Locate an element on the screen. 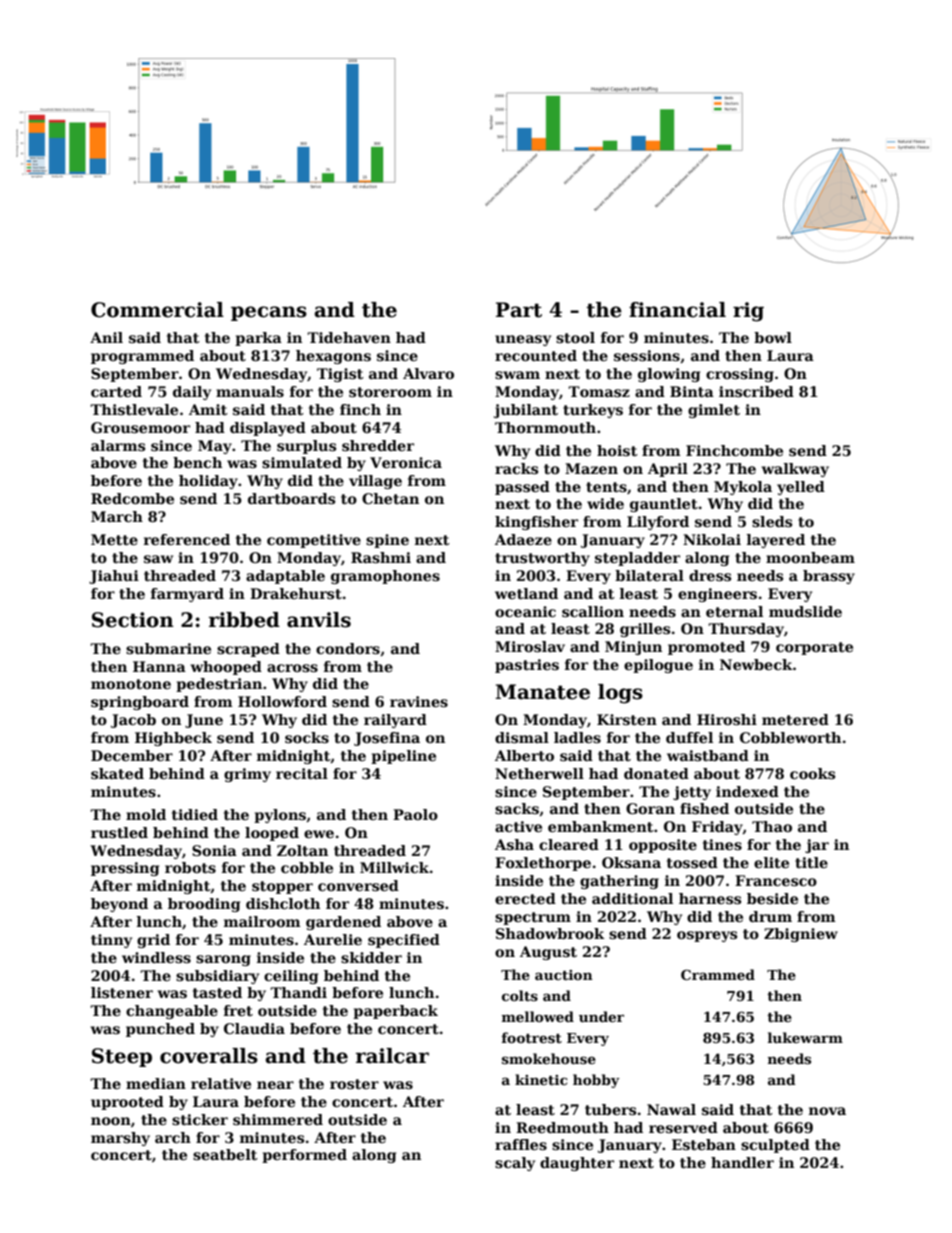 The image size is (952, 1233). performed is located at coordinates (304, 1156).
